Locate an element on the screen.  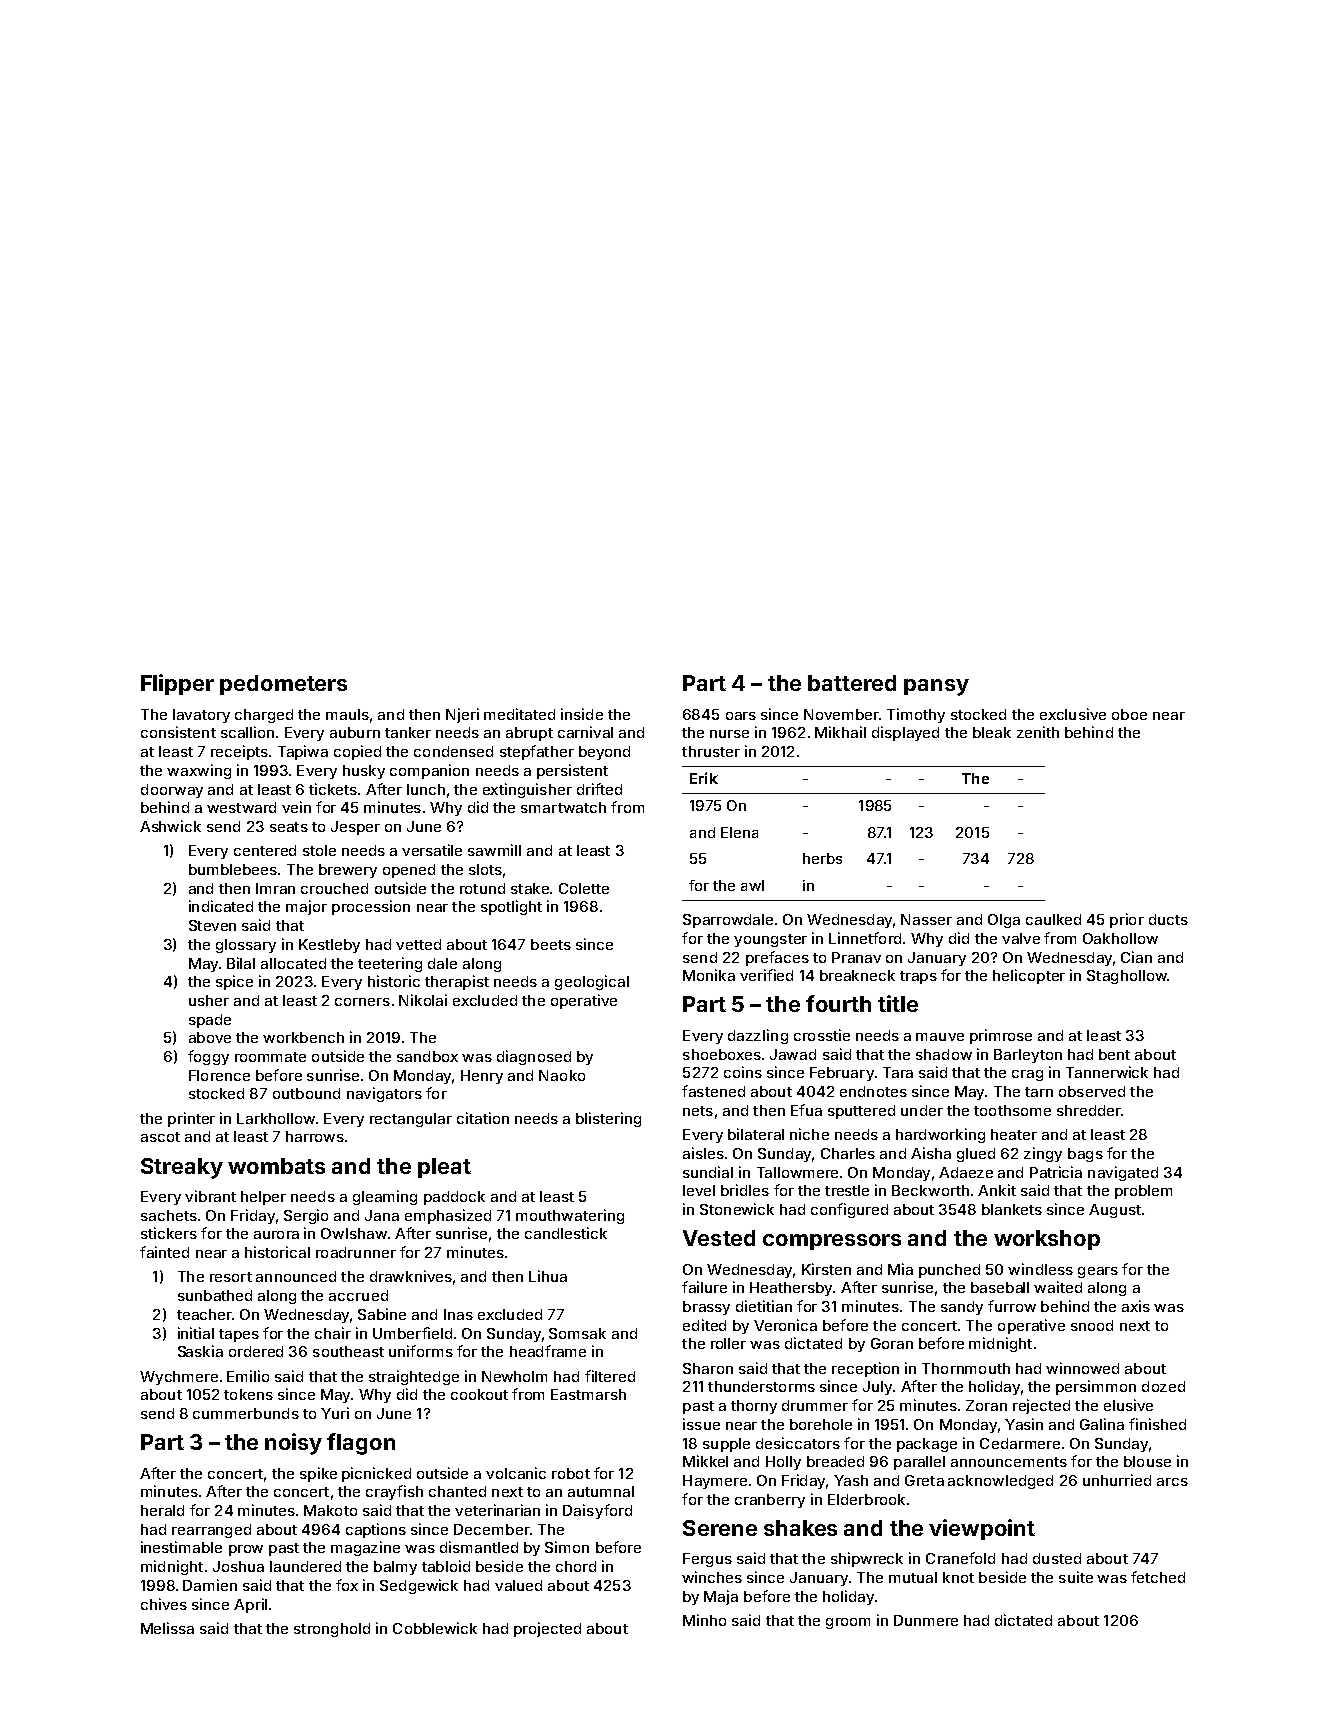
blistering is located at coordinates (608, 1119).
